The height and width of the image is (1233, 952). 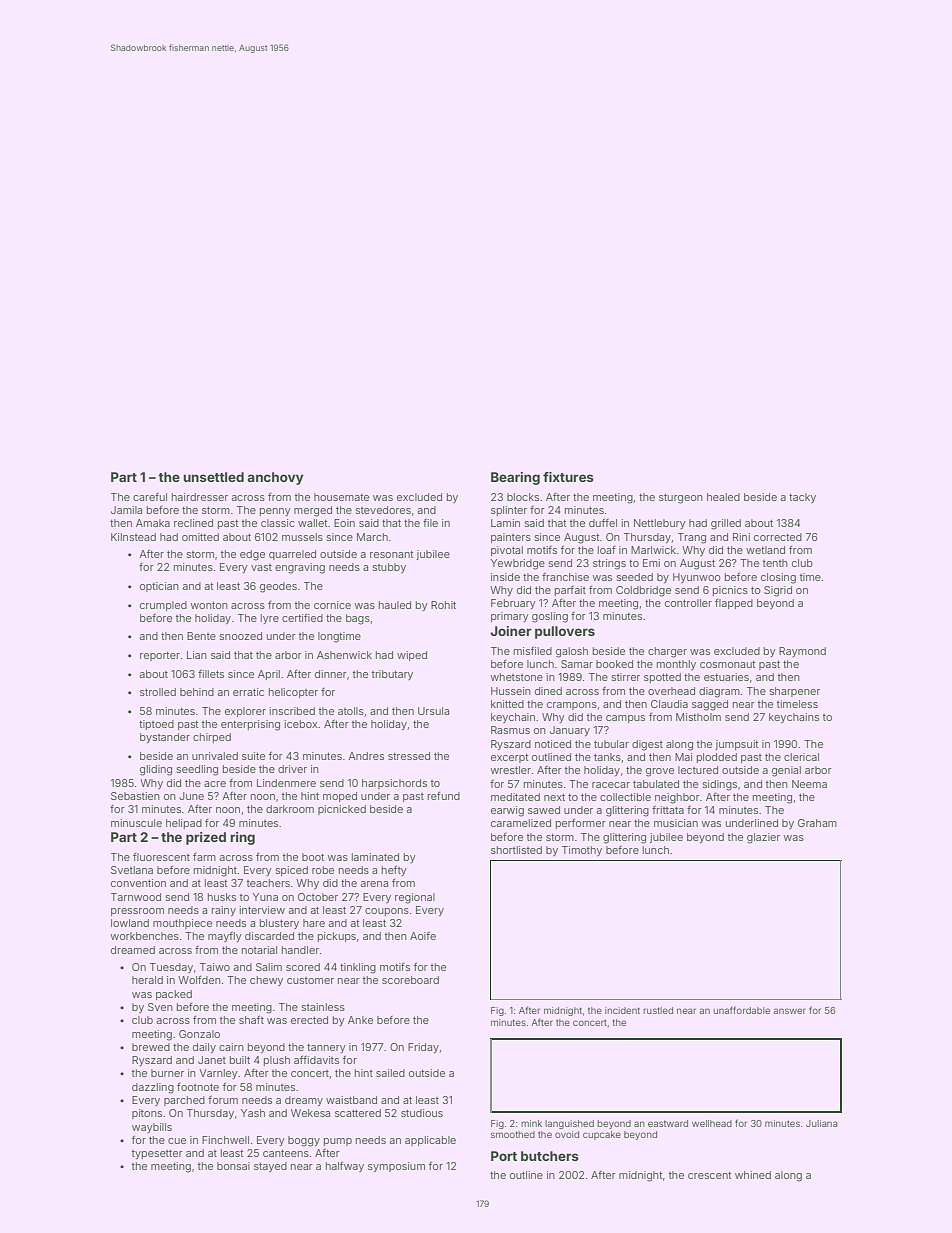 What do you see at coordinates (225, 1140) in the image?
I see `Finchwell` at bounding box center [225, 1140].
